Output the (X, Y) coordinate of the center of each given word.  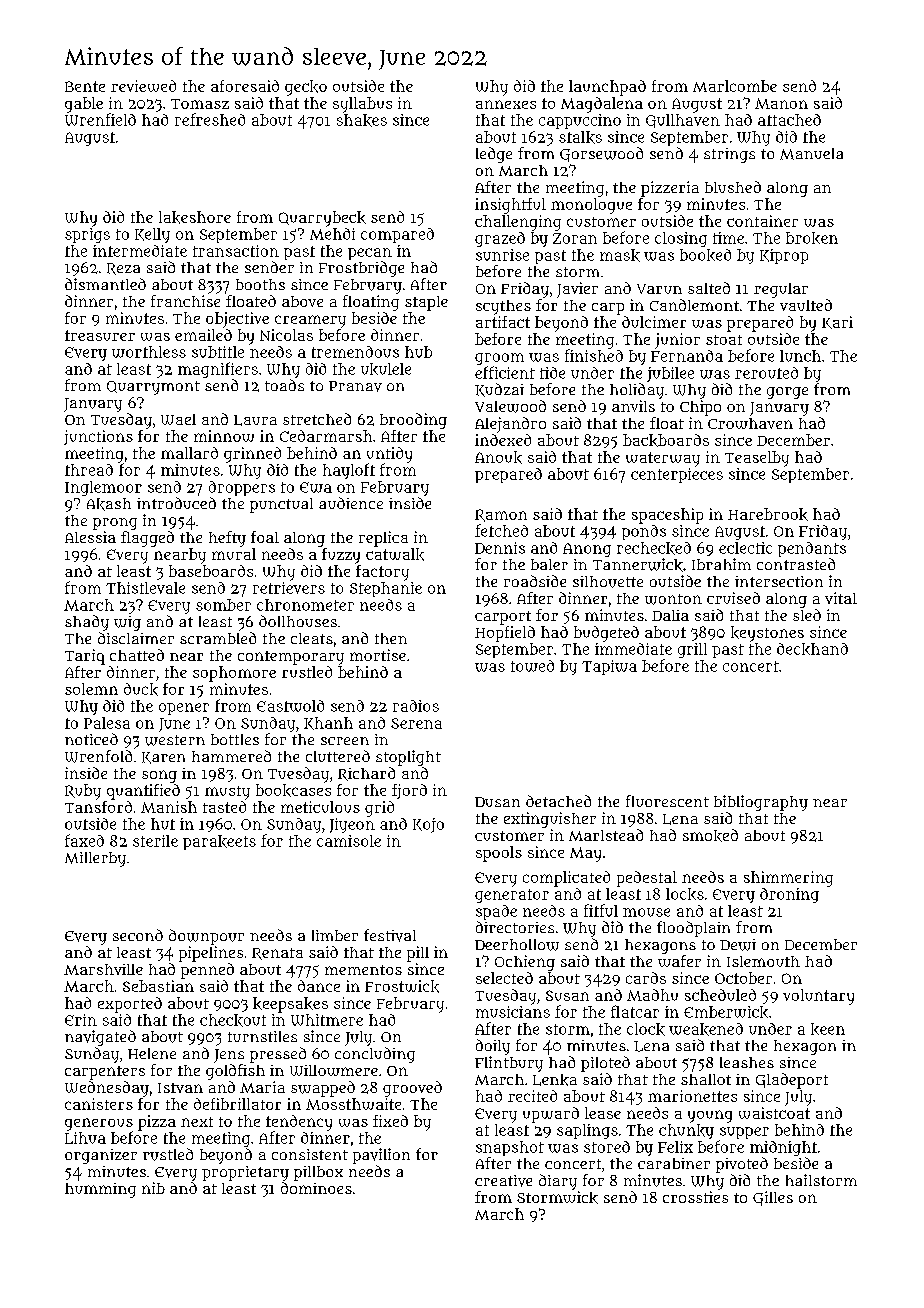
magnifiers (218, 370)
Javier (577, 290)
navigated (100, 1038)
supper (744, 1133)
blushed (733, 187)
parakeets (219, 842)
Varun (659, 289)
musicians (513, 1012)
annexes (506, 104)
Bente (85, 86)
